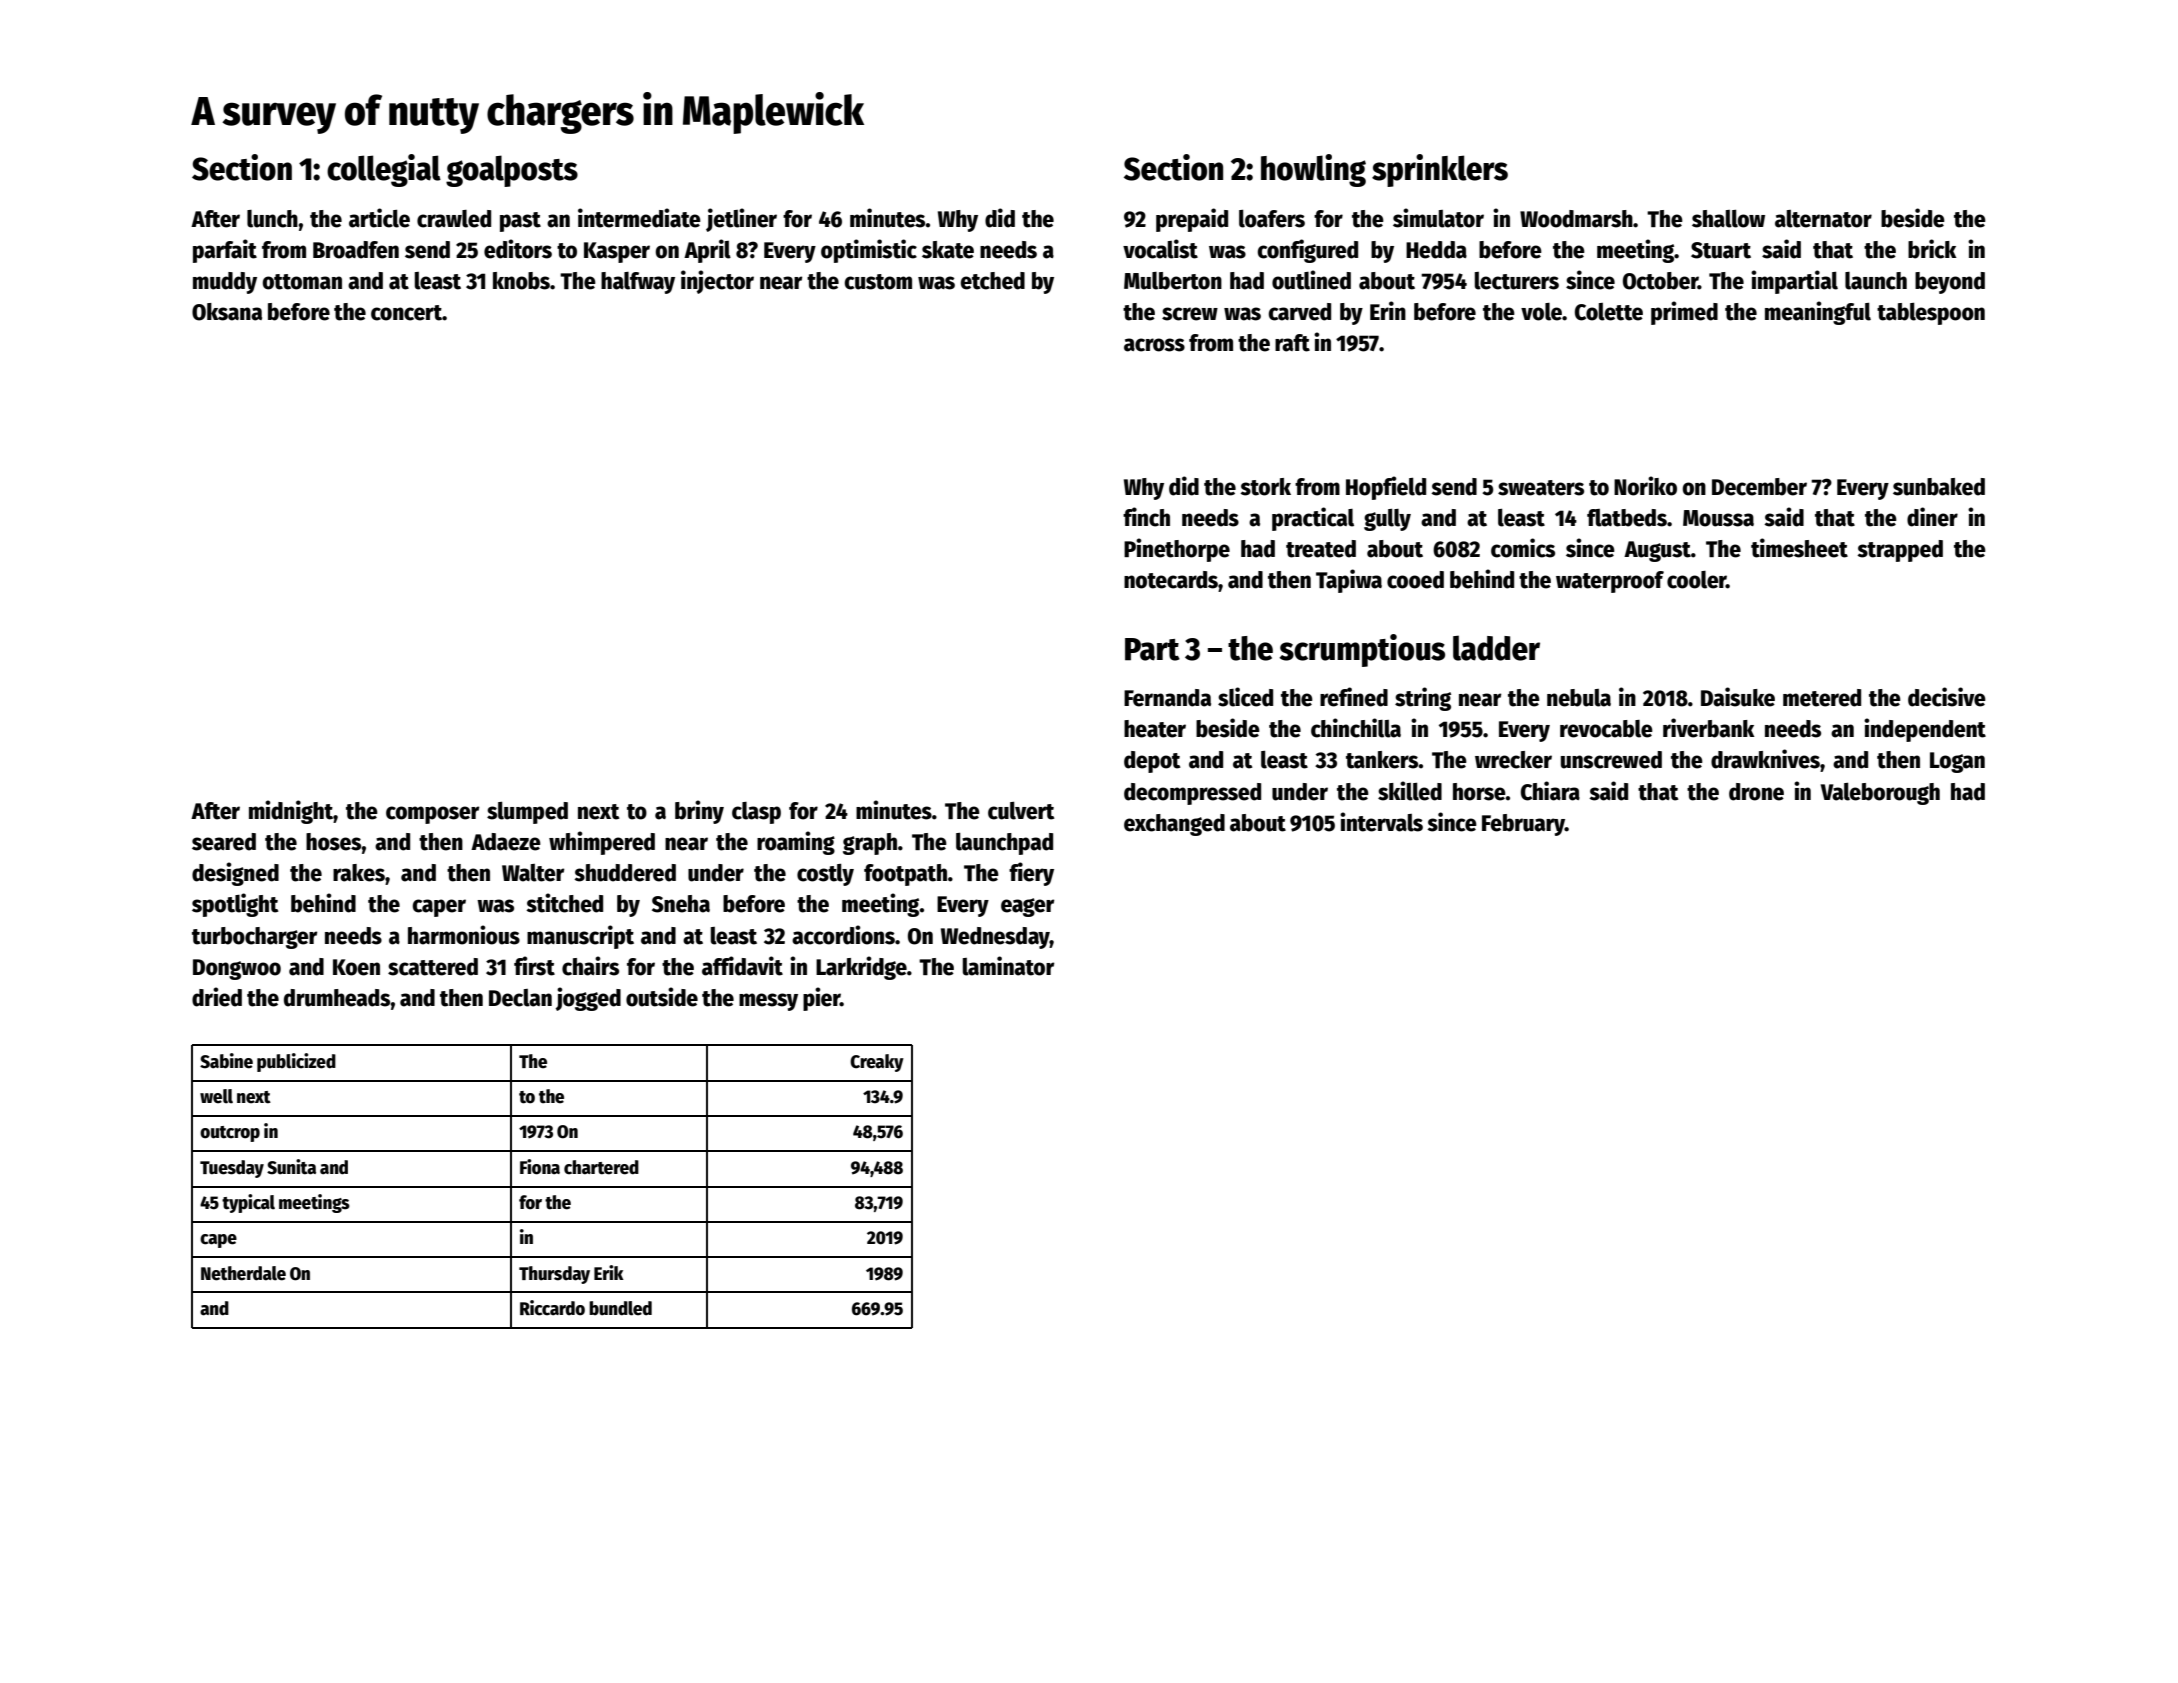  Describe the element at coordinates (1192, 794) in the screenshot. I see `decompressed` at that location.
